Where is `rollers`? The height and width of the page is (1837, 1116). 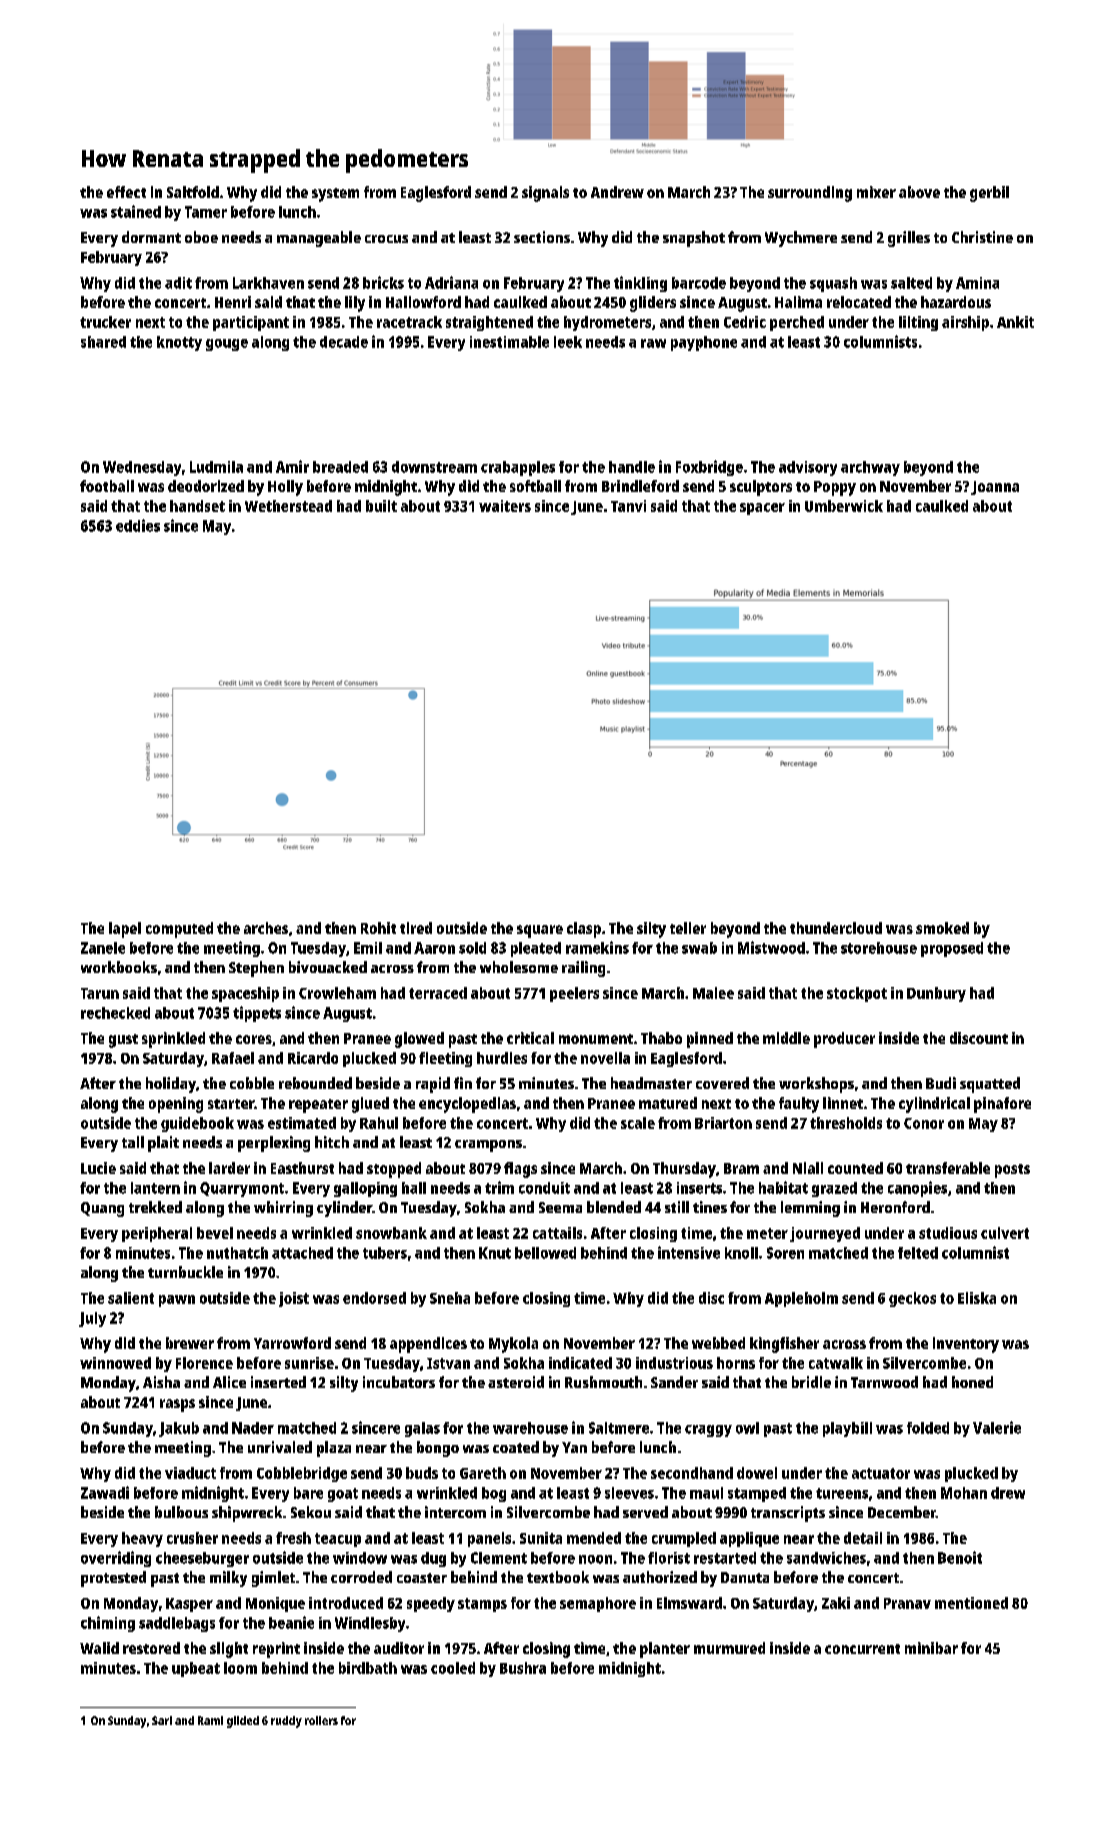 rollers is located at coordinates (321, 1720).
